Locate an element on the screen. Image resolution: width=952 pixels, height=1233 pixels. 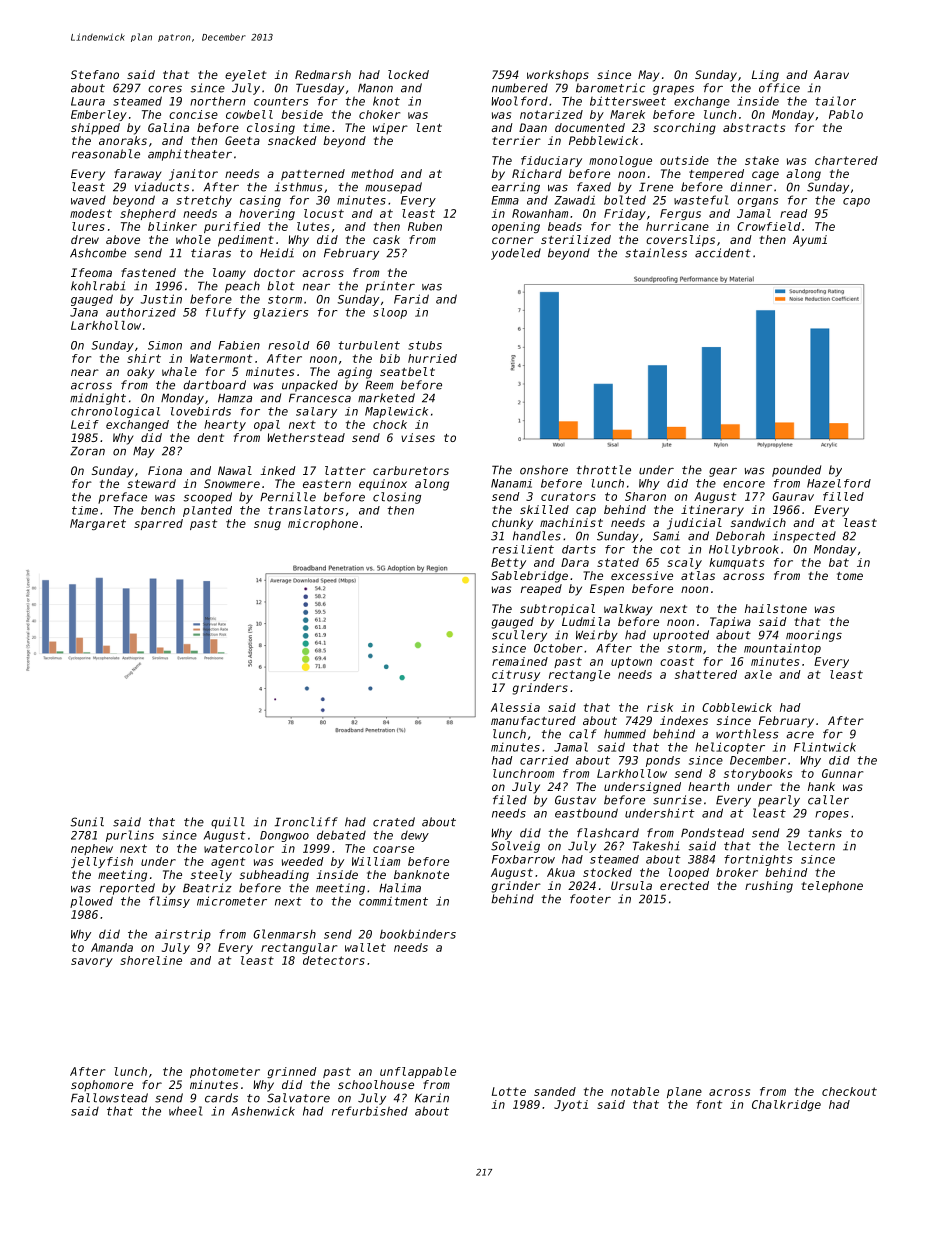
Geeta is located at coordinates (242, 140).
